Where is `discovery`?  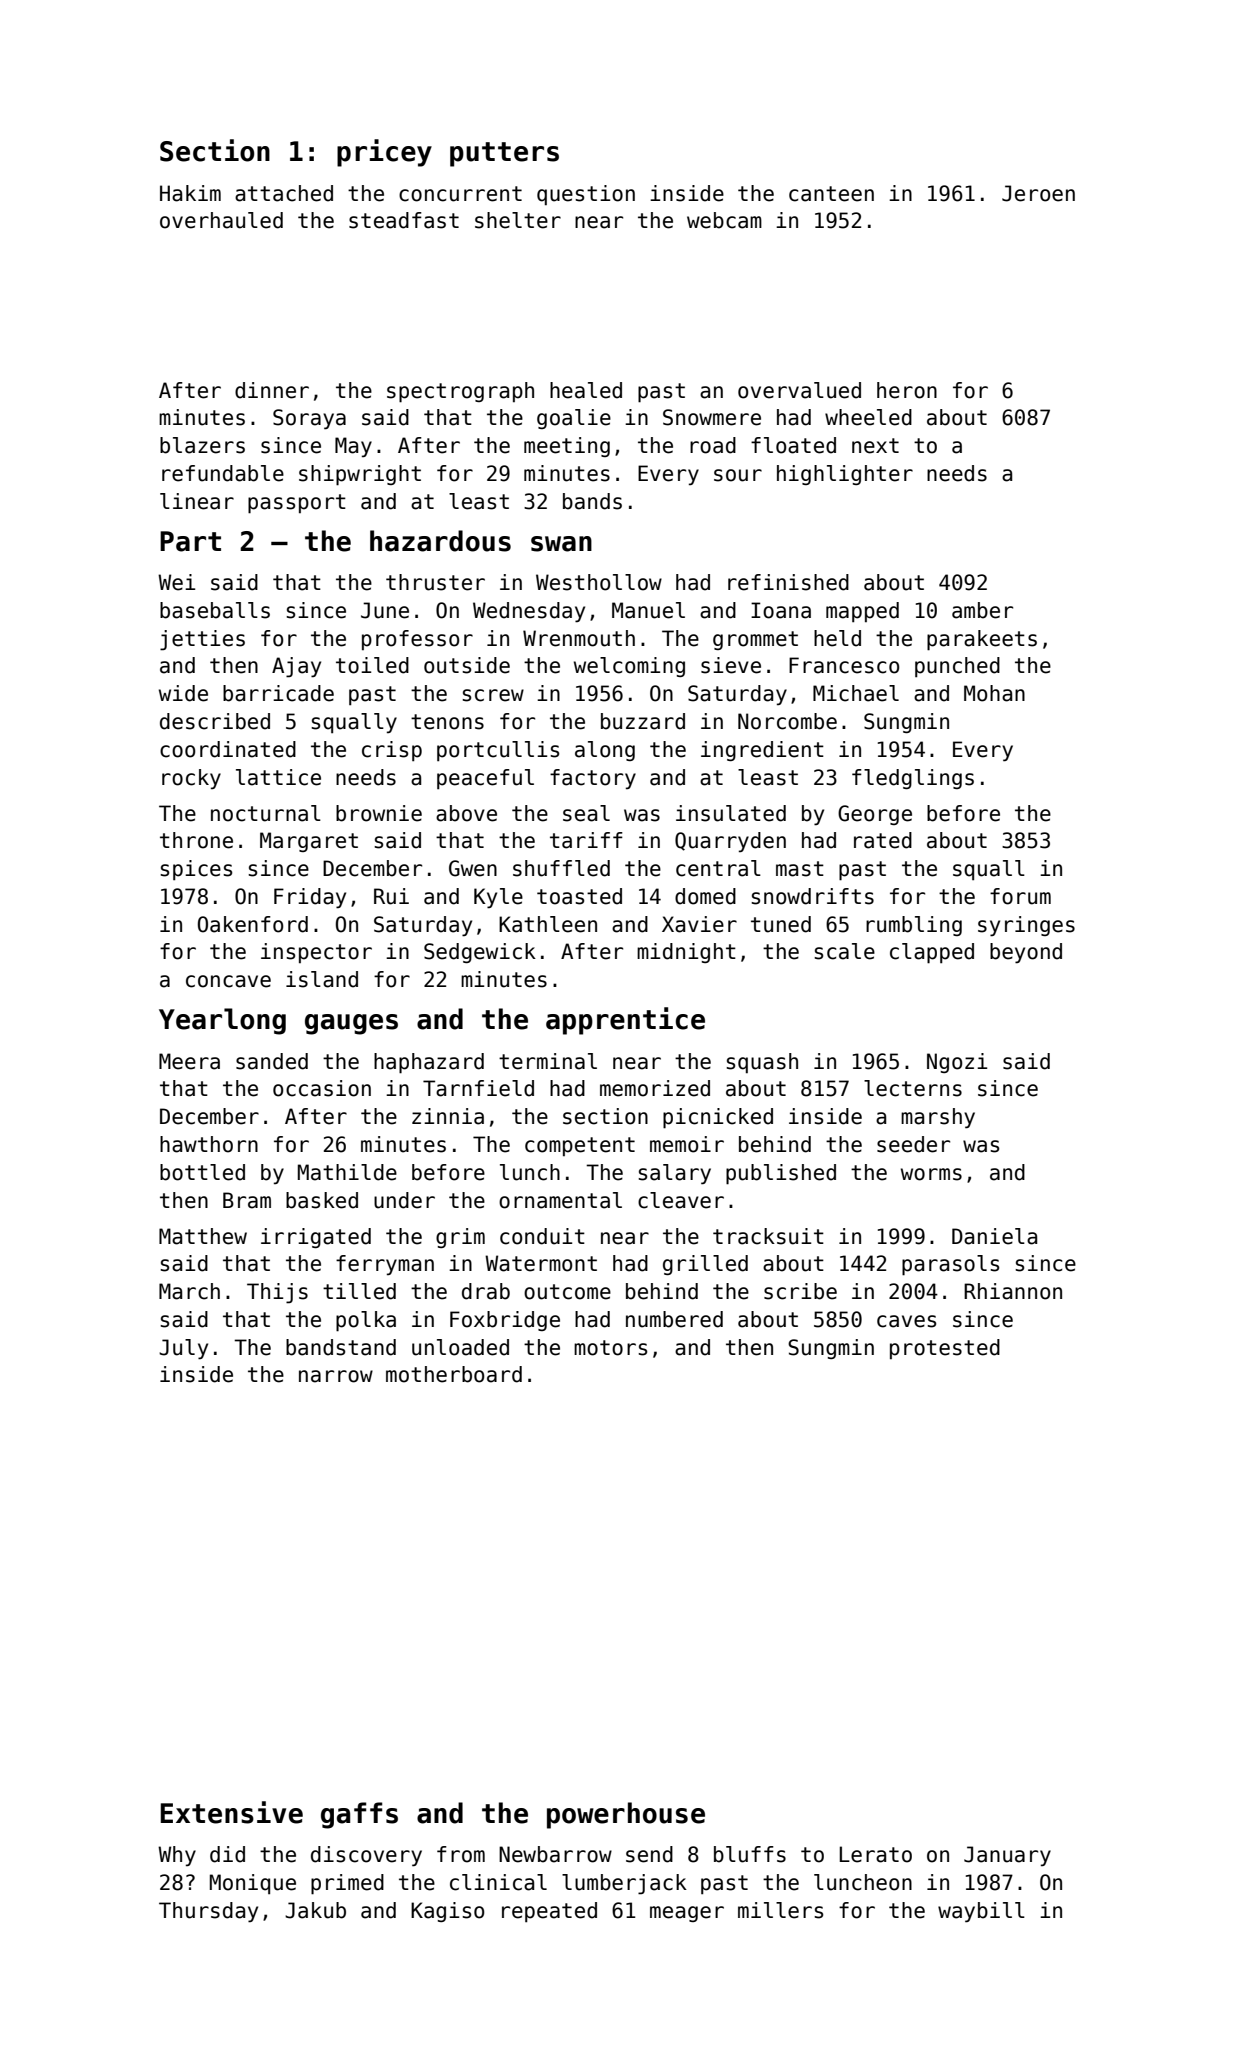
discovery is located at coordinates (366, 1856).
